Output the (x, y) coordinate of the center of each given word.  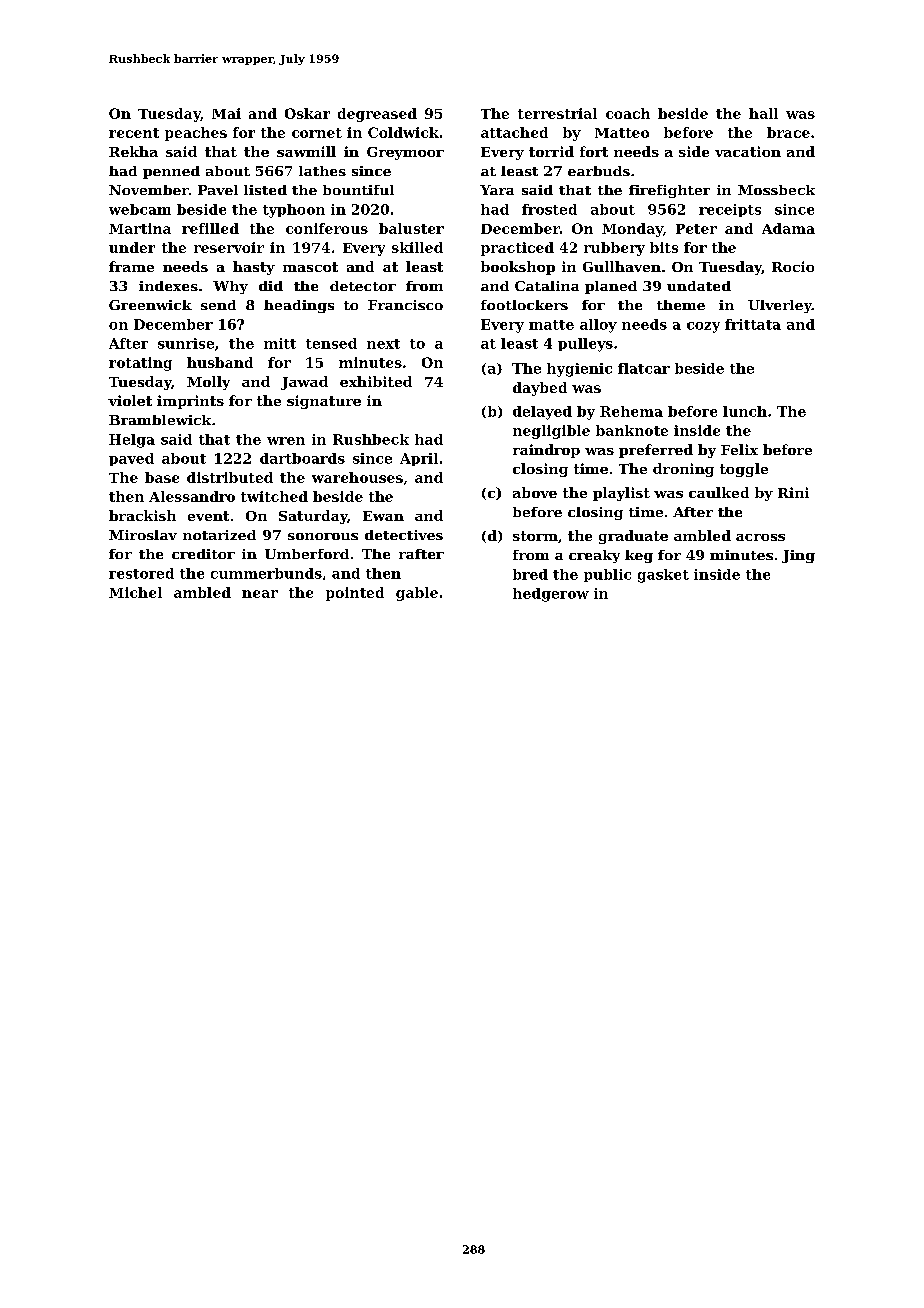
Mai (226, 113)
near (260, 594)
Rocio (793, 266)
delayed (542, 413)
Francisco (405, 305)
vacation (748, 151)
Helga (132, 441)
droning (683, 470)
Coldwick (403, 132)
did (271, 286)
